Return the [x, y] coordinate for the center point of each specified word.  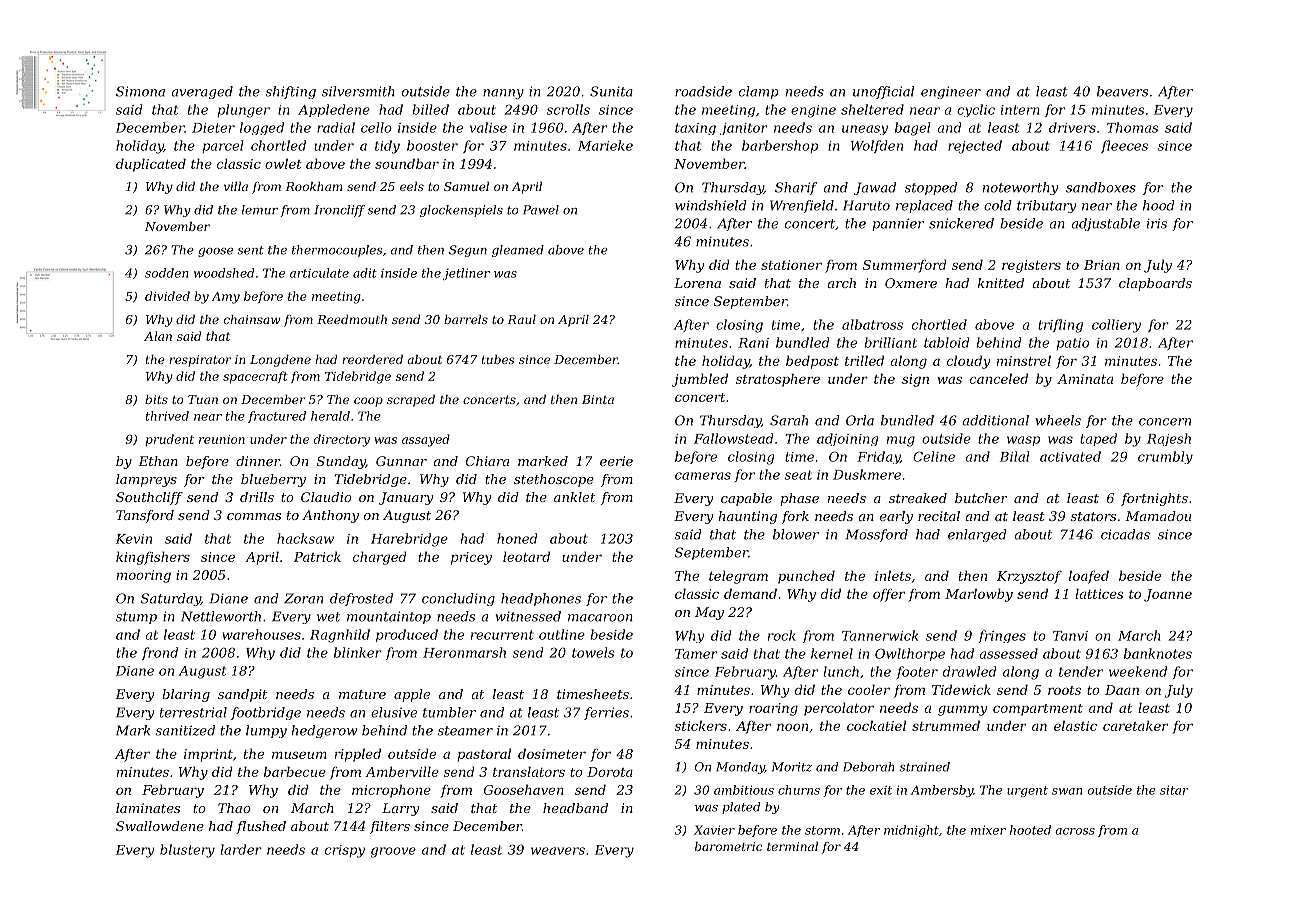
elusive [394, 712]
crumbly [1165, 457]
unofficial [883, 92]
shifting [290, 92]
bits [156, 399]
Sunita [611, 91]
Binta [598, 399]
